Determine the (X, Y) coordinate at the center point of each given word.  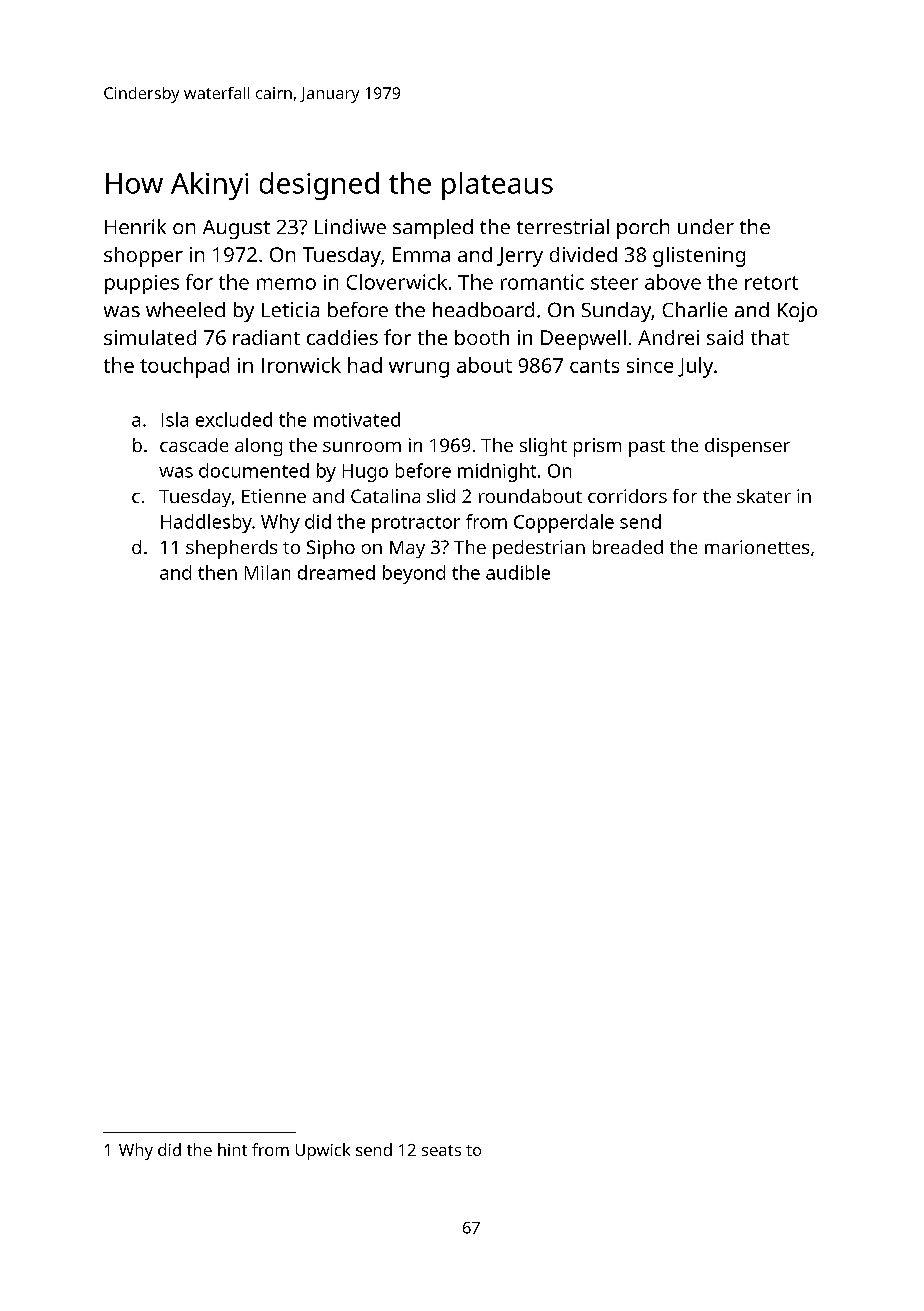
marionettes (757, 547)
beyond (414, 574)
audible (518, 572)
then (217, 572)
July (695, 367)
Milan (267, 572)
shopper (143, 257)
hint (232, 1149)
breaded (628, 547)
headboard (483, 309)
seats (441, 1150)
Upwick (323, 1151)
